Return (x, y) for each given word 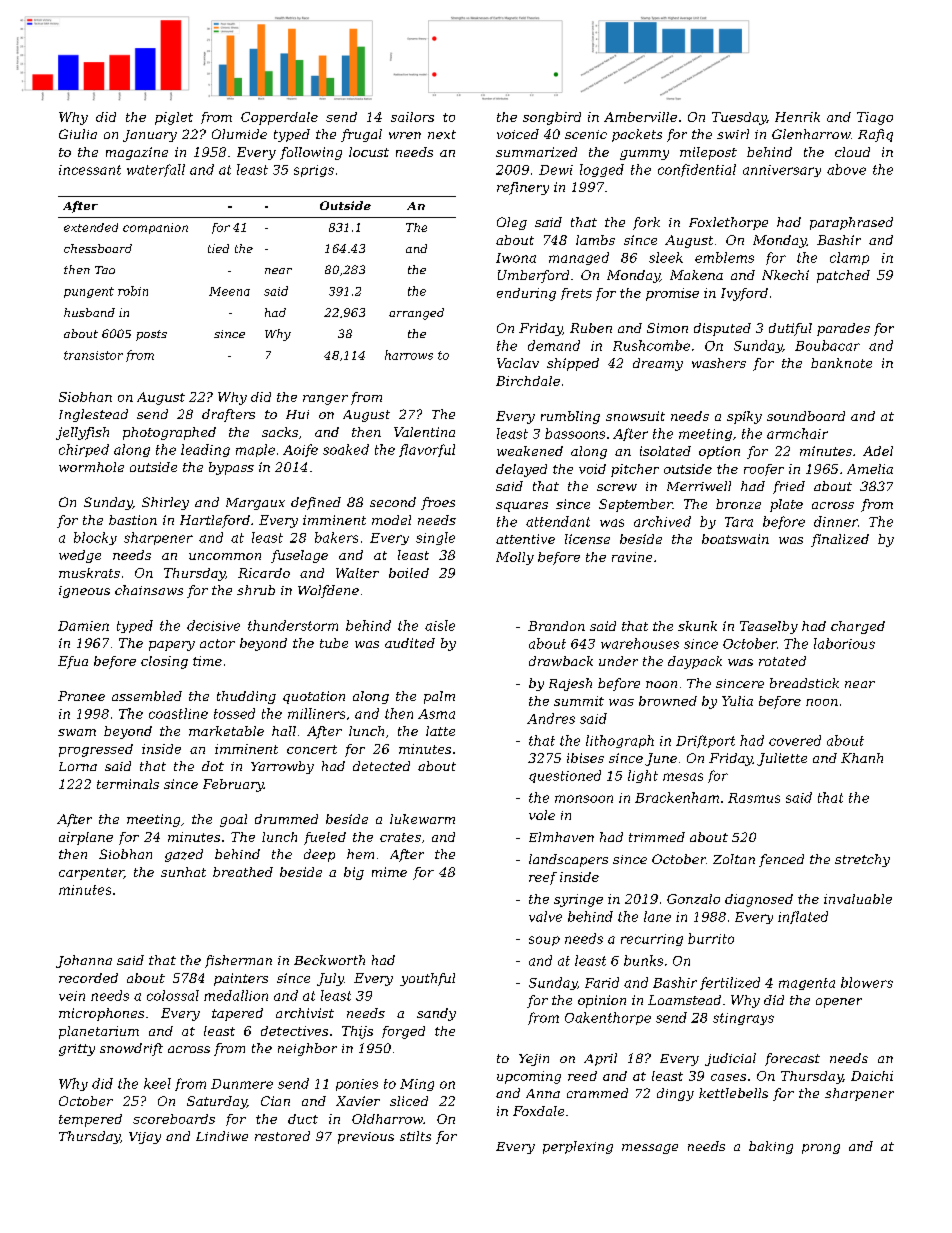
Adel (878, 451)
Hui (297, 414)
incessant (90, 170)
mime (389, 872)
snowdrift (131, 1049)
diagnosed (759, 900)
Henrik (797, 117)
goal (233, 820)
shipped (573, 364)
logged (602, 170)
